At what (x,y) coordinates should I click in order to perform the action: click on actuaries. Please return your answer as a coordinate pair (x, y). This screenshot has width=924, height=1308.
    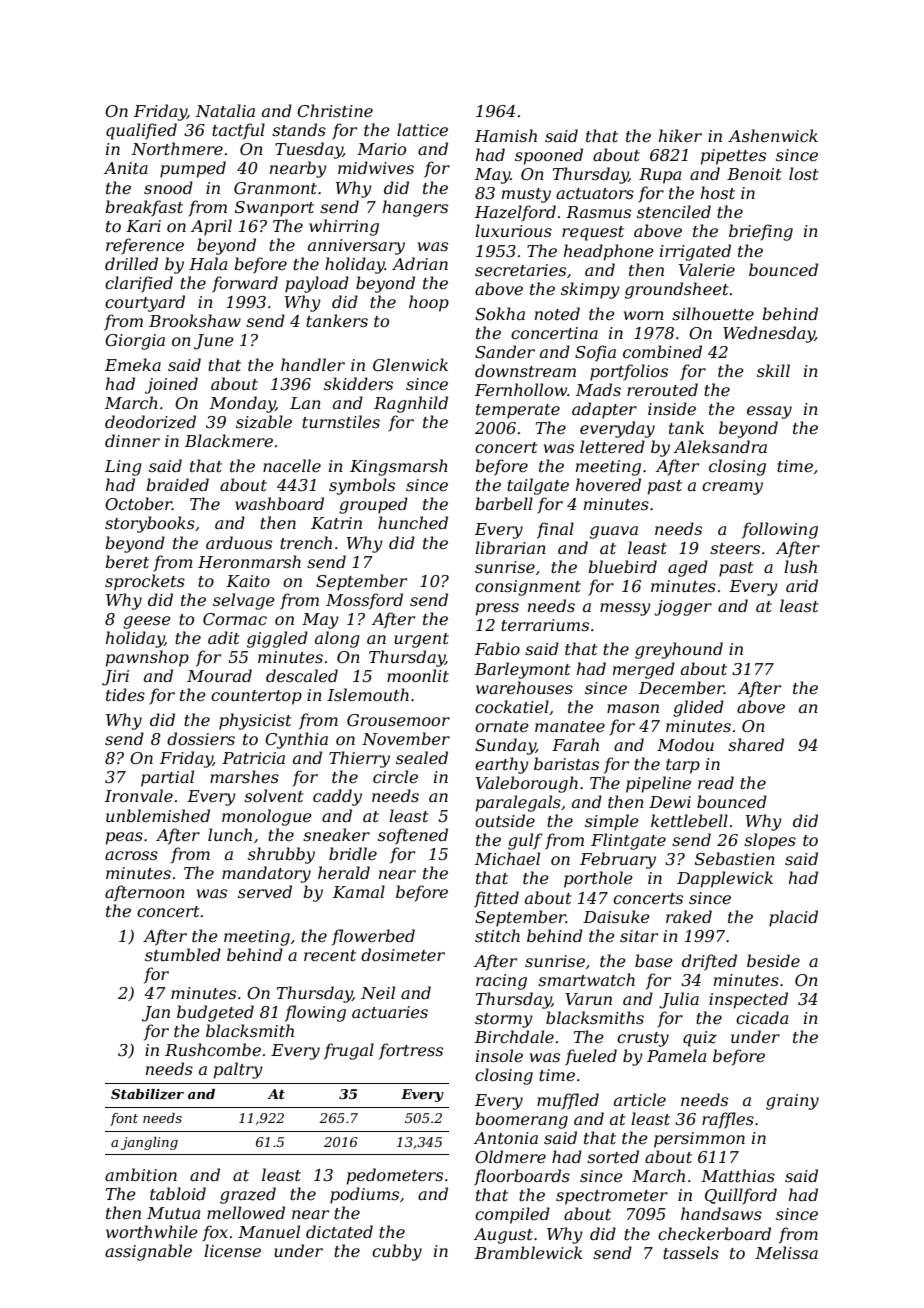
    Looking at the image, I should click on (390, 1012).
